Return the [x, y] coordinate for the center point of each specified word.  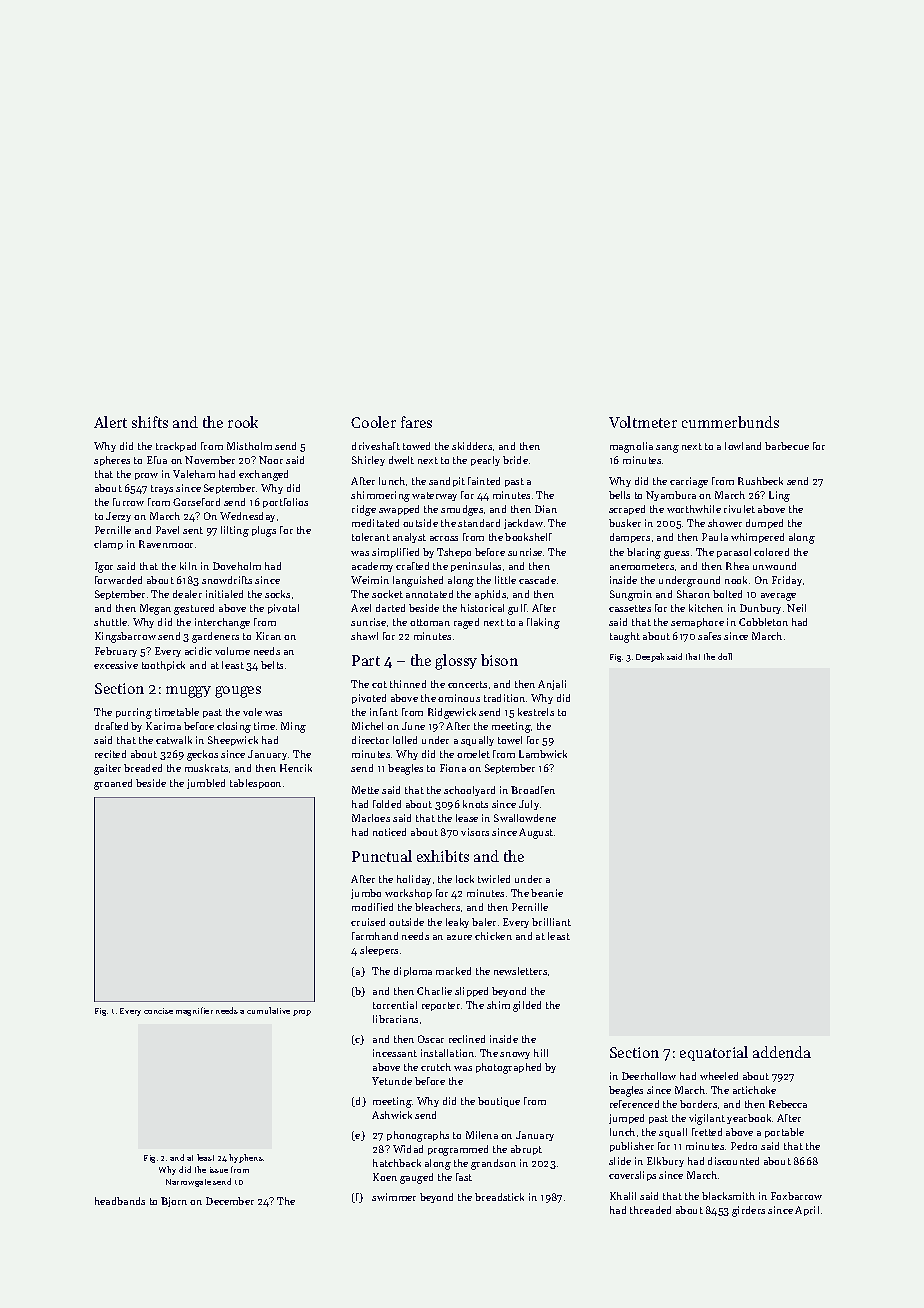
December [230, 1201]
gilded [527, 1006]
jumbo [366, 894]
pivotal [283, 609]
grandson [493, 1164]
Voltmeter [643, 422]
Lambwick [543, 754]
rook [243, 422]
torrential [395, 1005]
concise [158, 1011]
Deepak [650, 657]
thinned [408, 684]
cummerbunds [730, 422]
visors [475, 832]
